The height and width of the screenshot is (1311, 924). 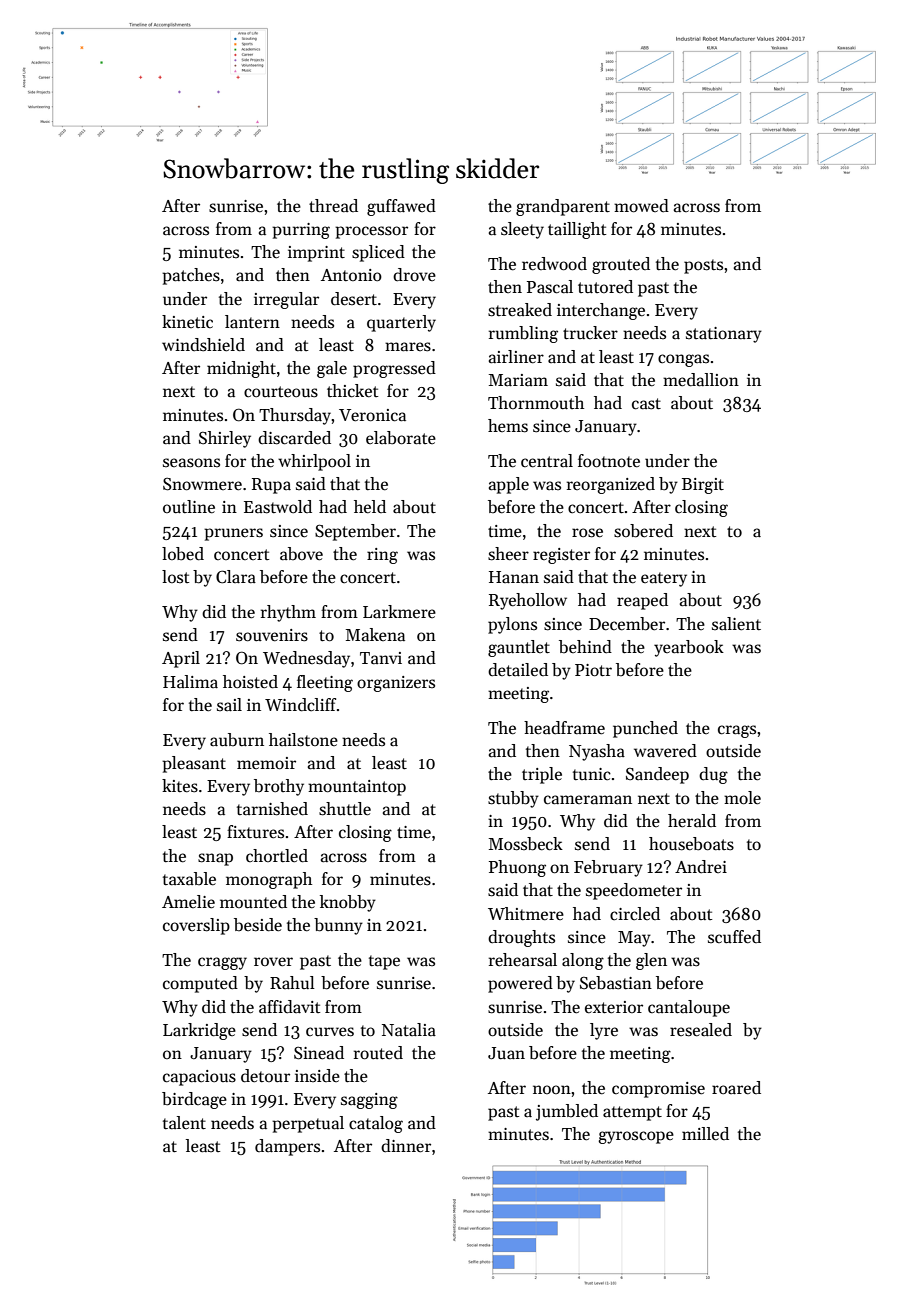 I want to click on dampers, so click(x=287, y=1147).
